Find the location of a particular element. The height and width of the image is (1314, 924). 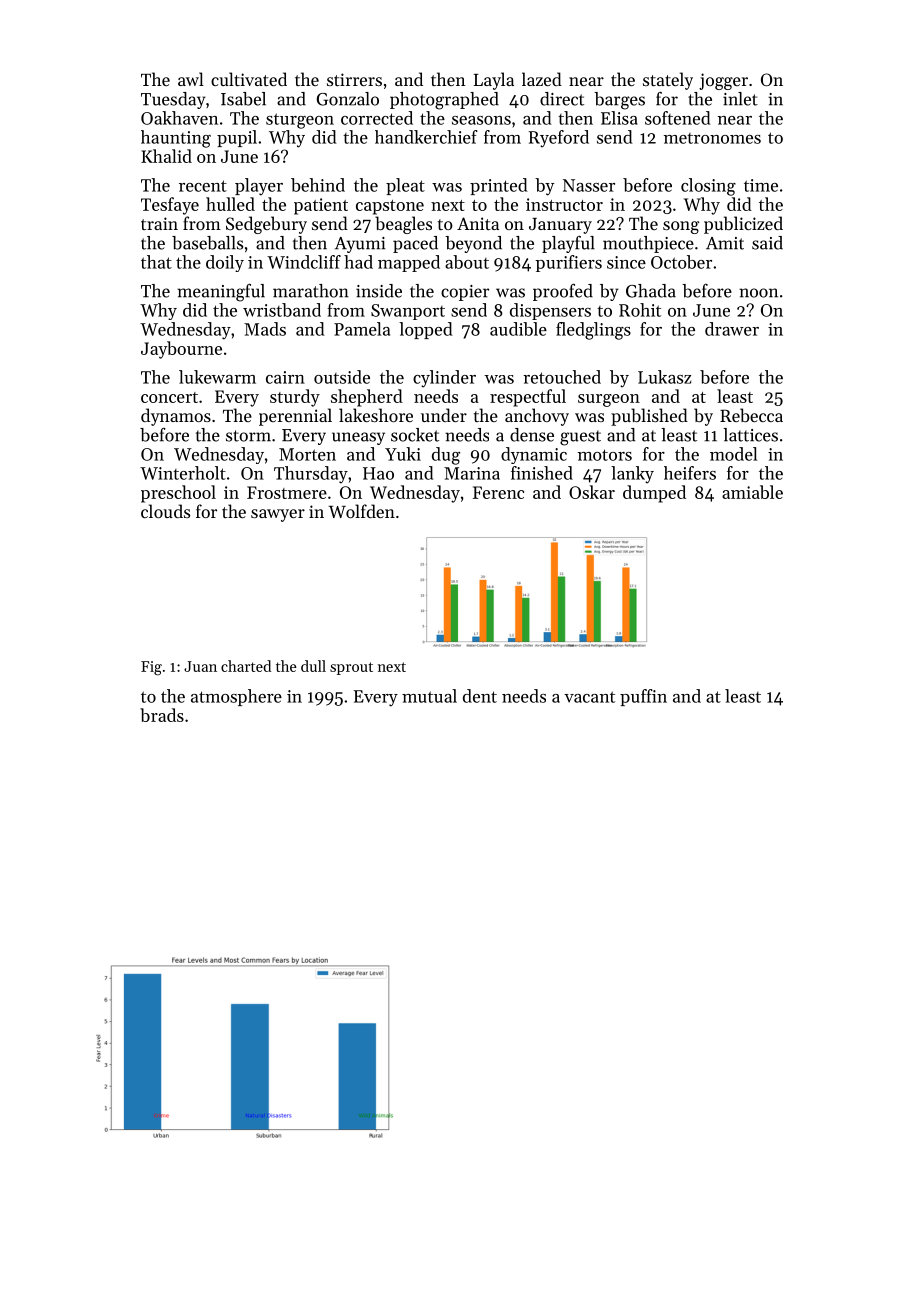

drawer is located at coordinates (732, 329).
